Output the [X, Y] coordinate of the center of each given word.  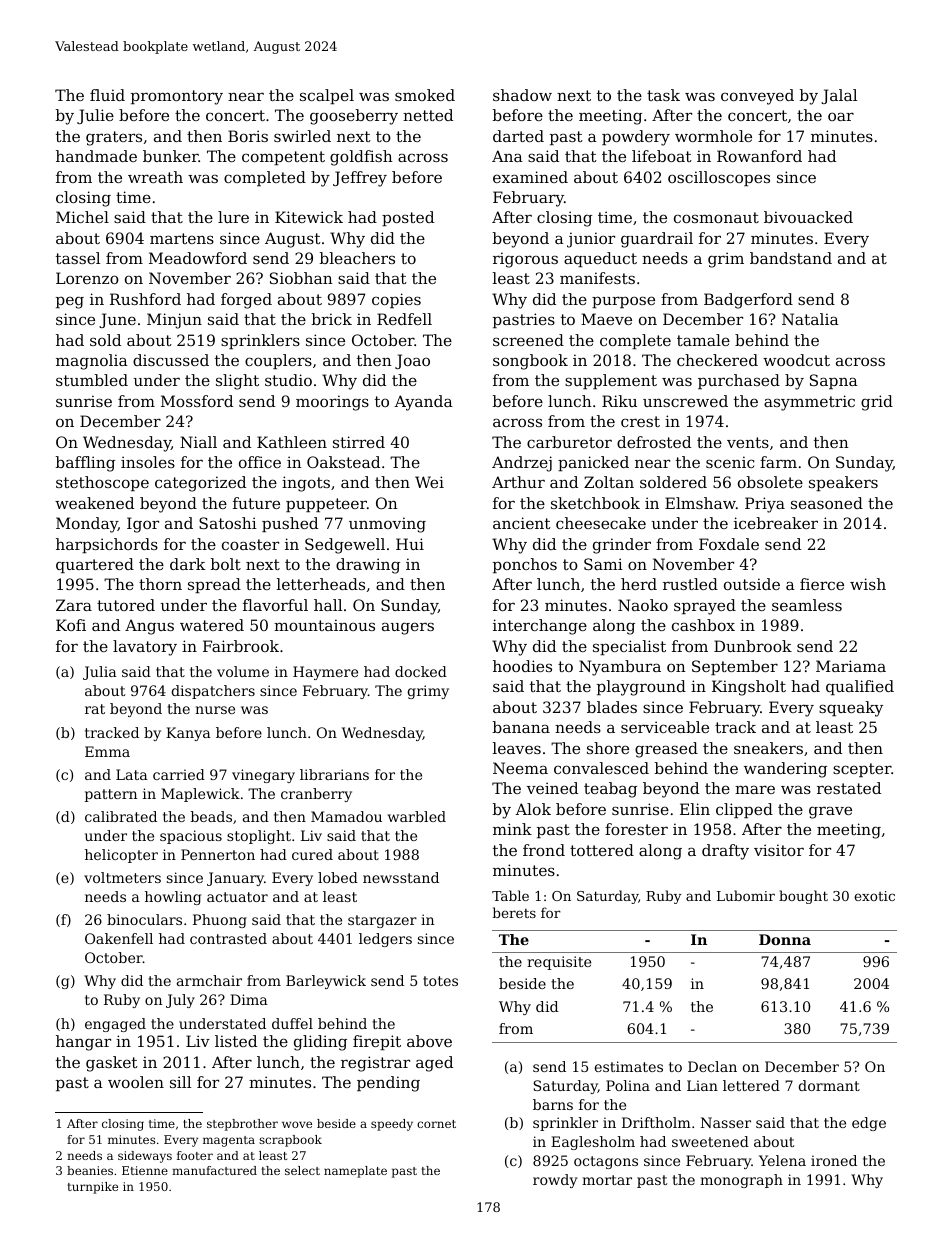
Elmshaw [700, 503]
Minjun [174, 321]
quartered [95, 565]
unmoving [387, 525]
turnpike [92, 1188]
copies [396, 300]
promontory [177, 97]
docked [421, 671]
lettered [751, 1085]
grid [877, 403]
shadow [522, 95]
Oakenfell [119, 938]
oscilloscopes [719, 178]
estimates [629, 1066]
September [735, 667]
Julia [100, 673]
